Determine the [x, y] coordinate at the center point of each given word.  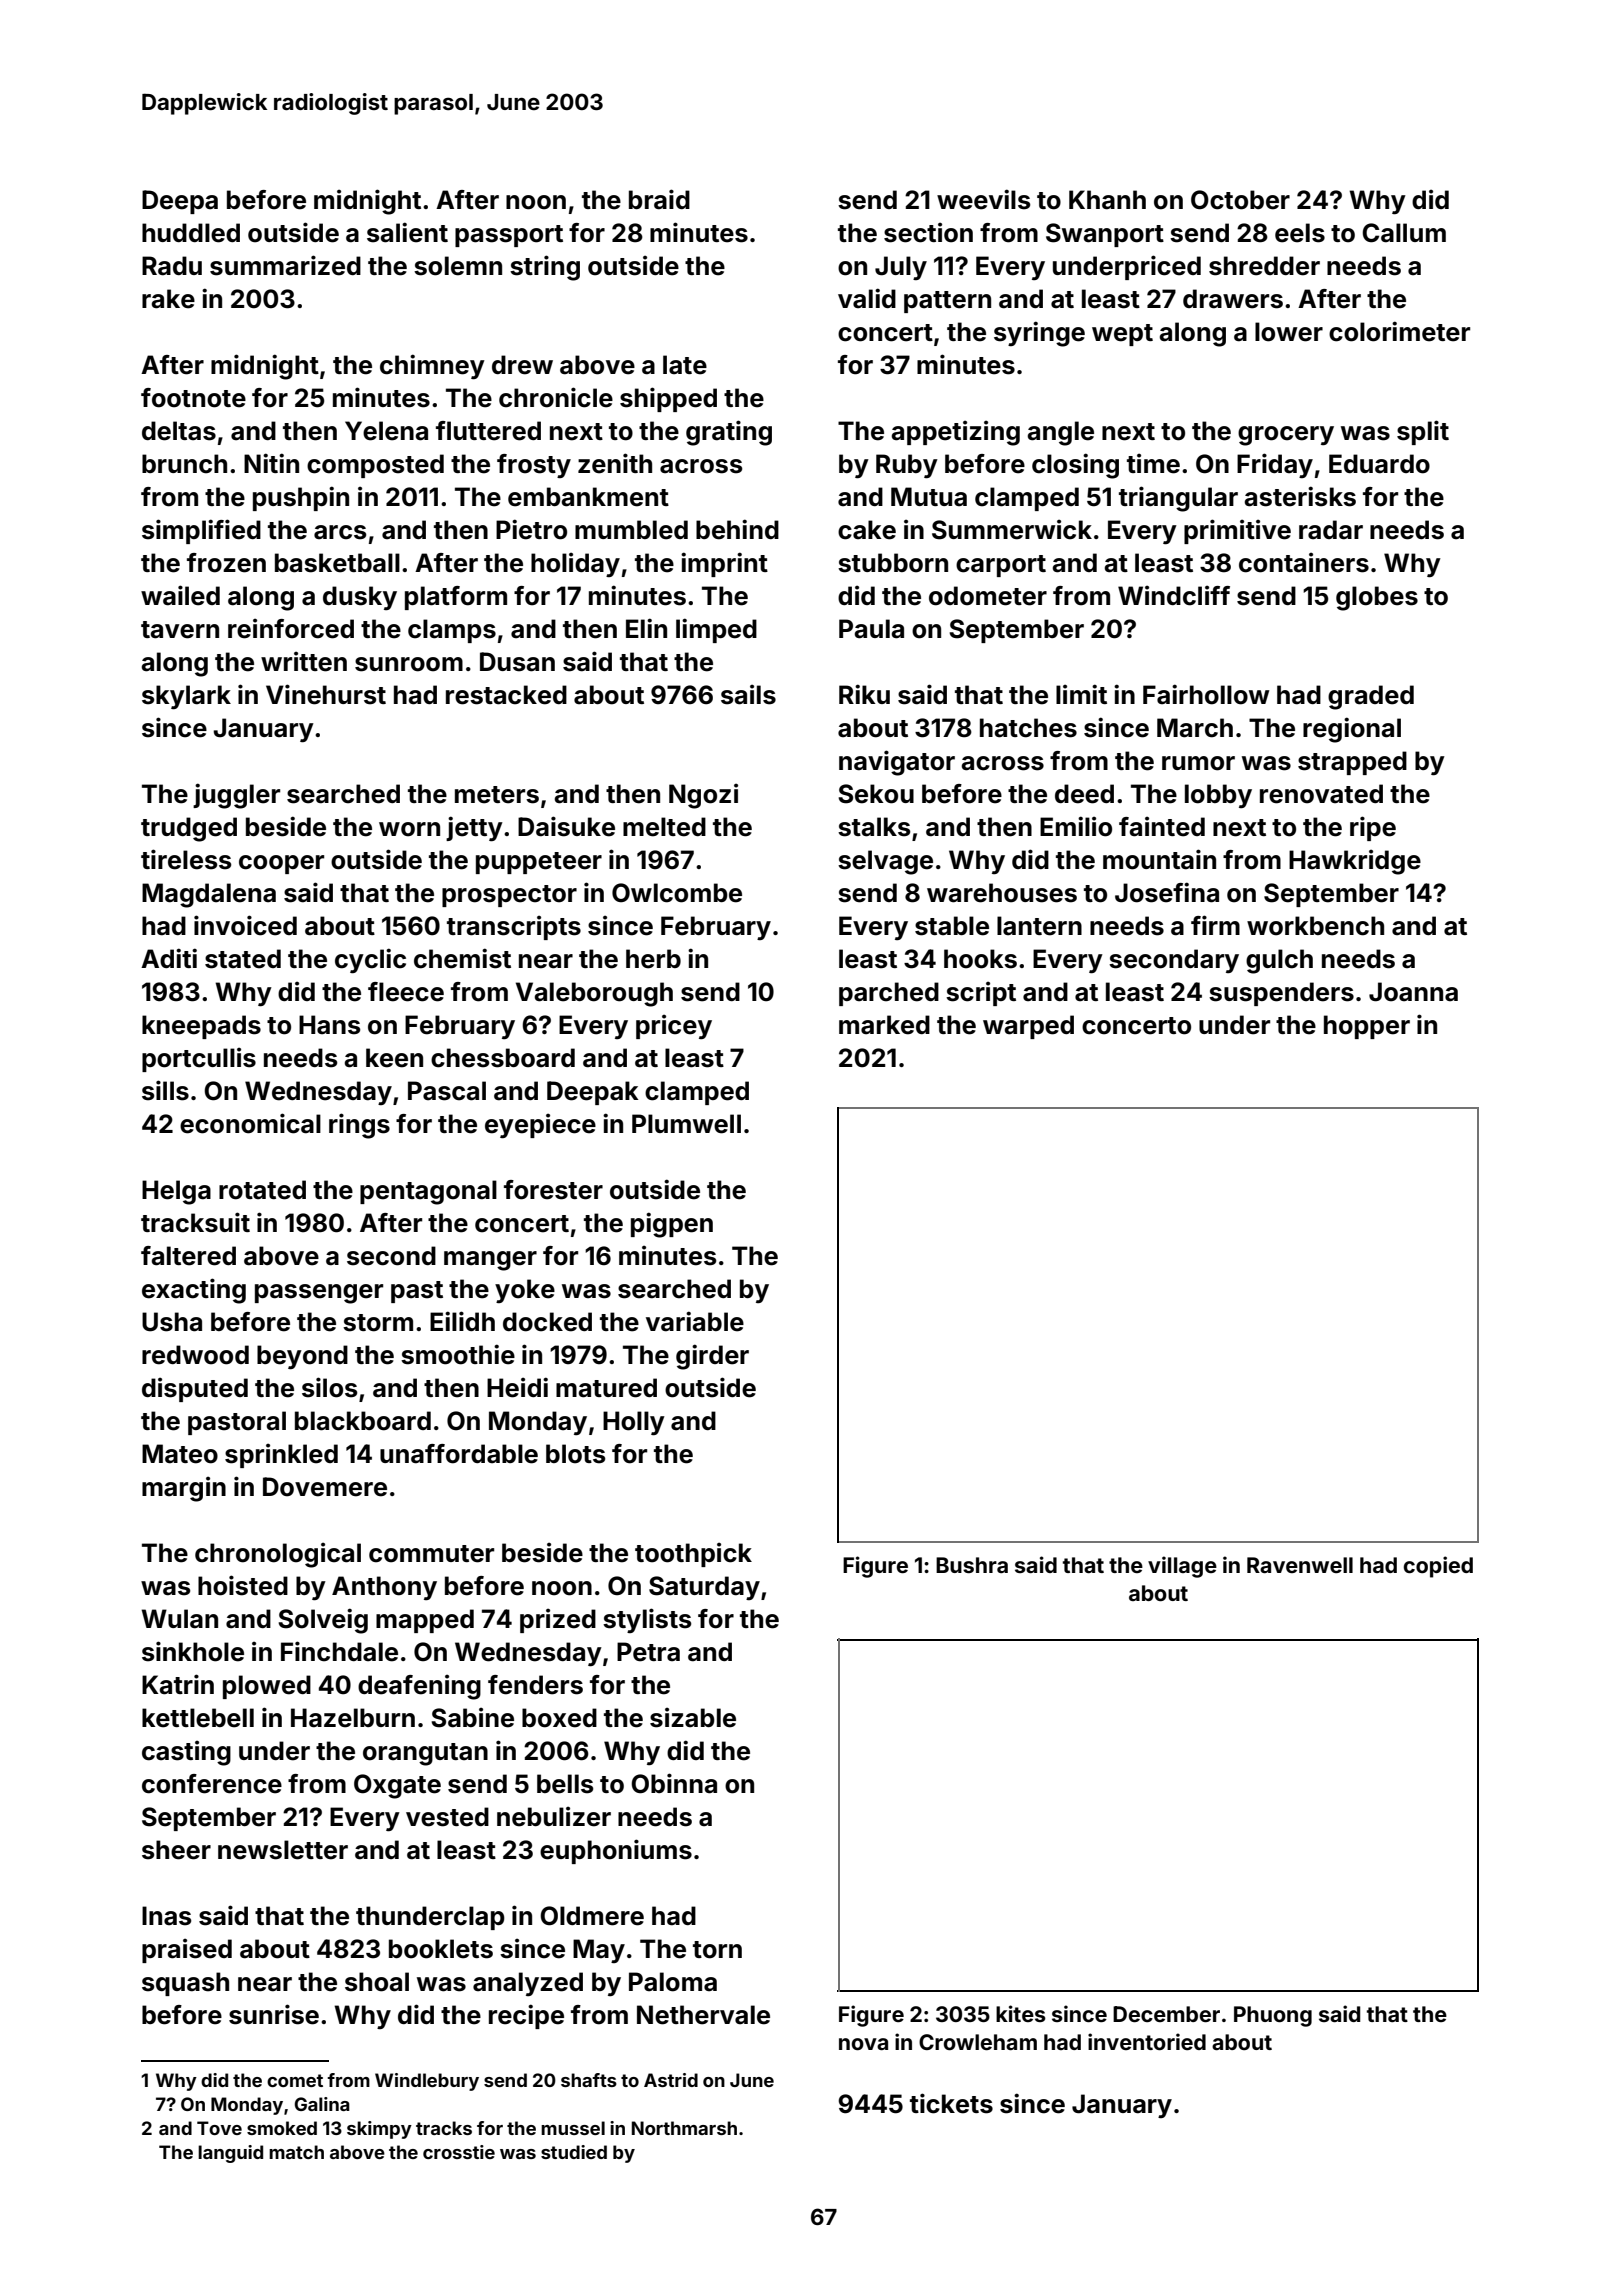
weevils [983, 199]
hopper [1367, 1027]
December [1166, 2014]
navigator [897, 763]
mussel [573, 2128]
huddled [191, 233]
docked [547, 1322]
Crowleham [978, 2042]
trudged [189, 829]
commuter [431, 1554]
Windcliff [1174, 595]
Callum [1404, 233]
